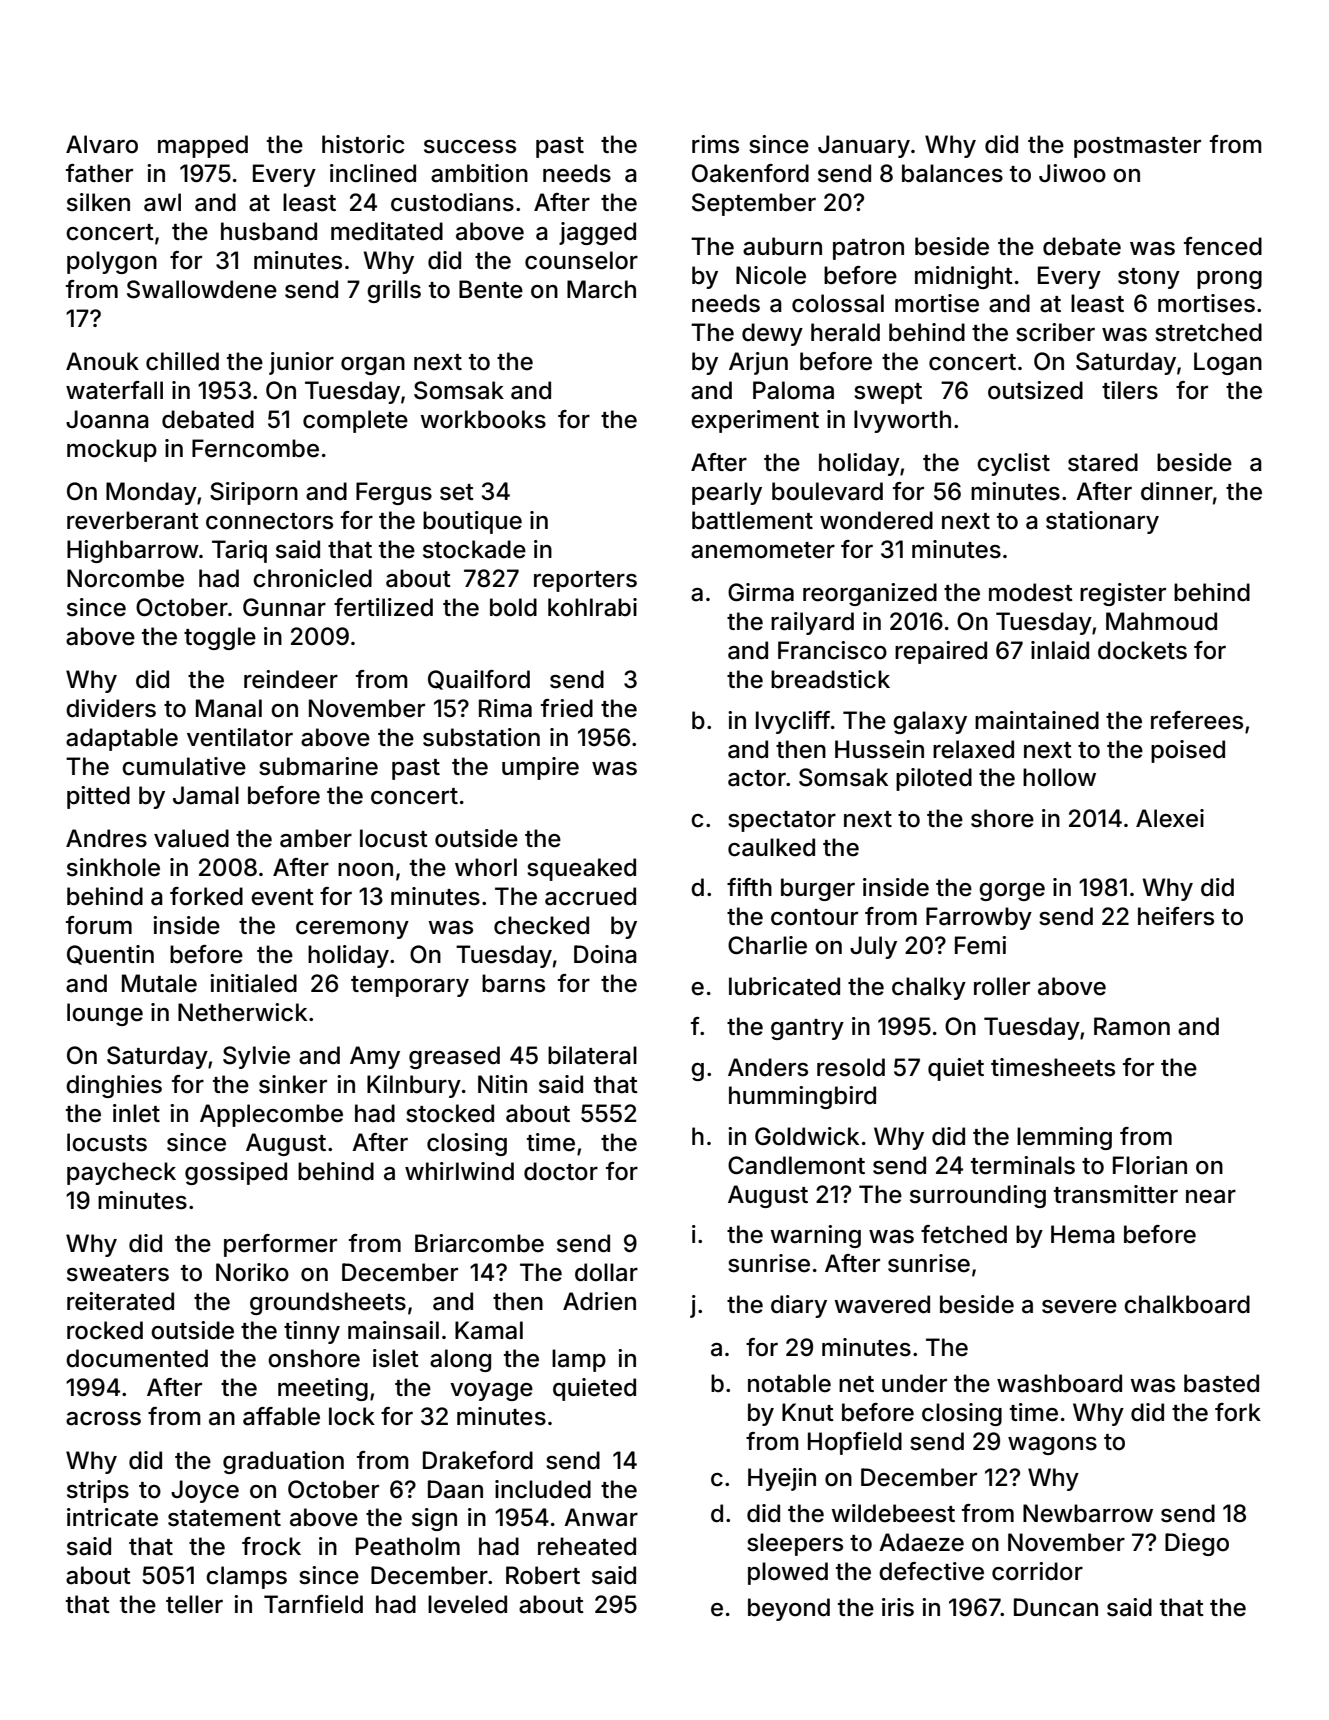 The width and height of the screenshot is (1329, 1720). I want to click on modest, so click(1031, 592).
